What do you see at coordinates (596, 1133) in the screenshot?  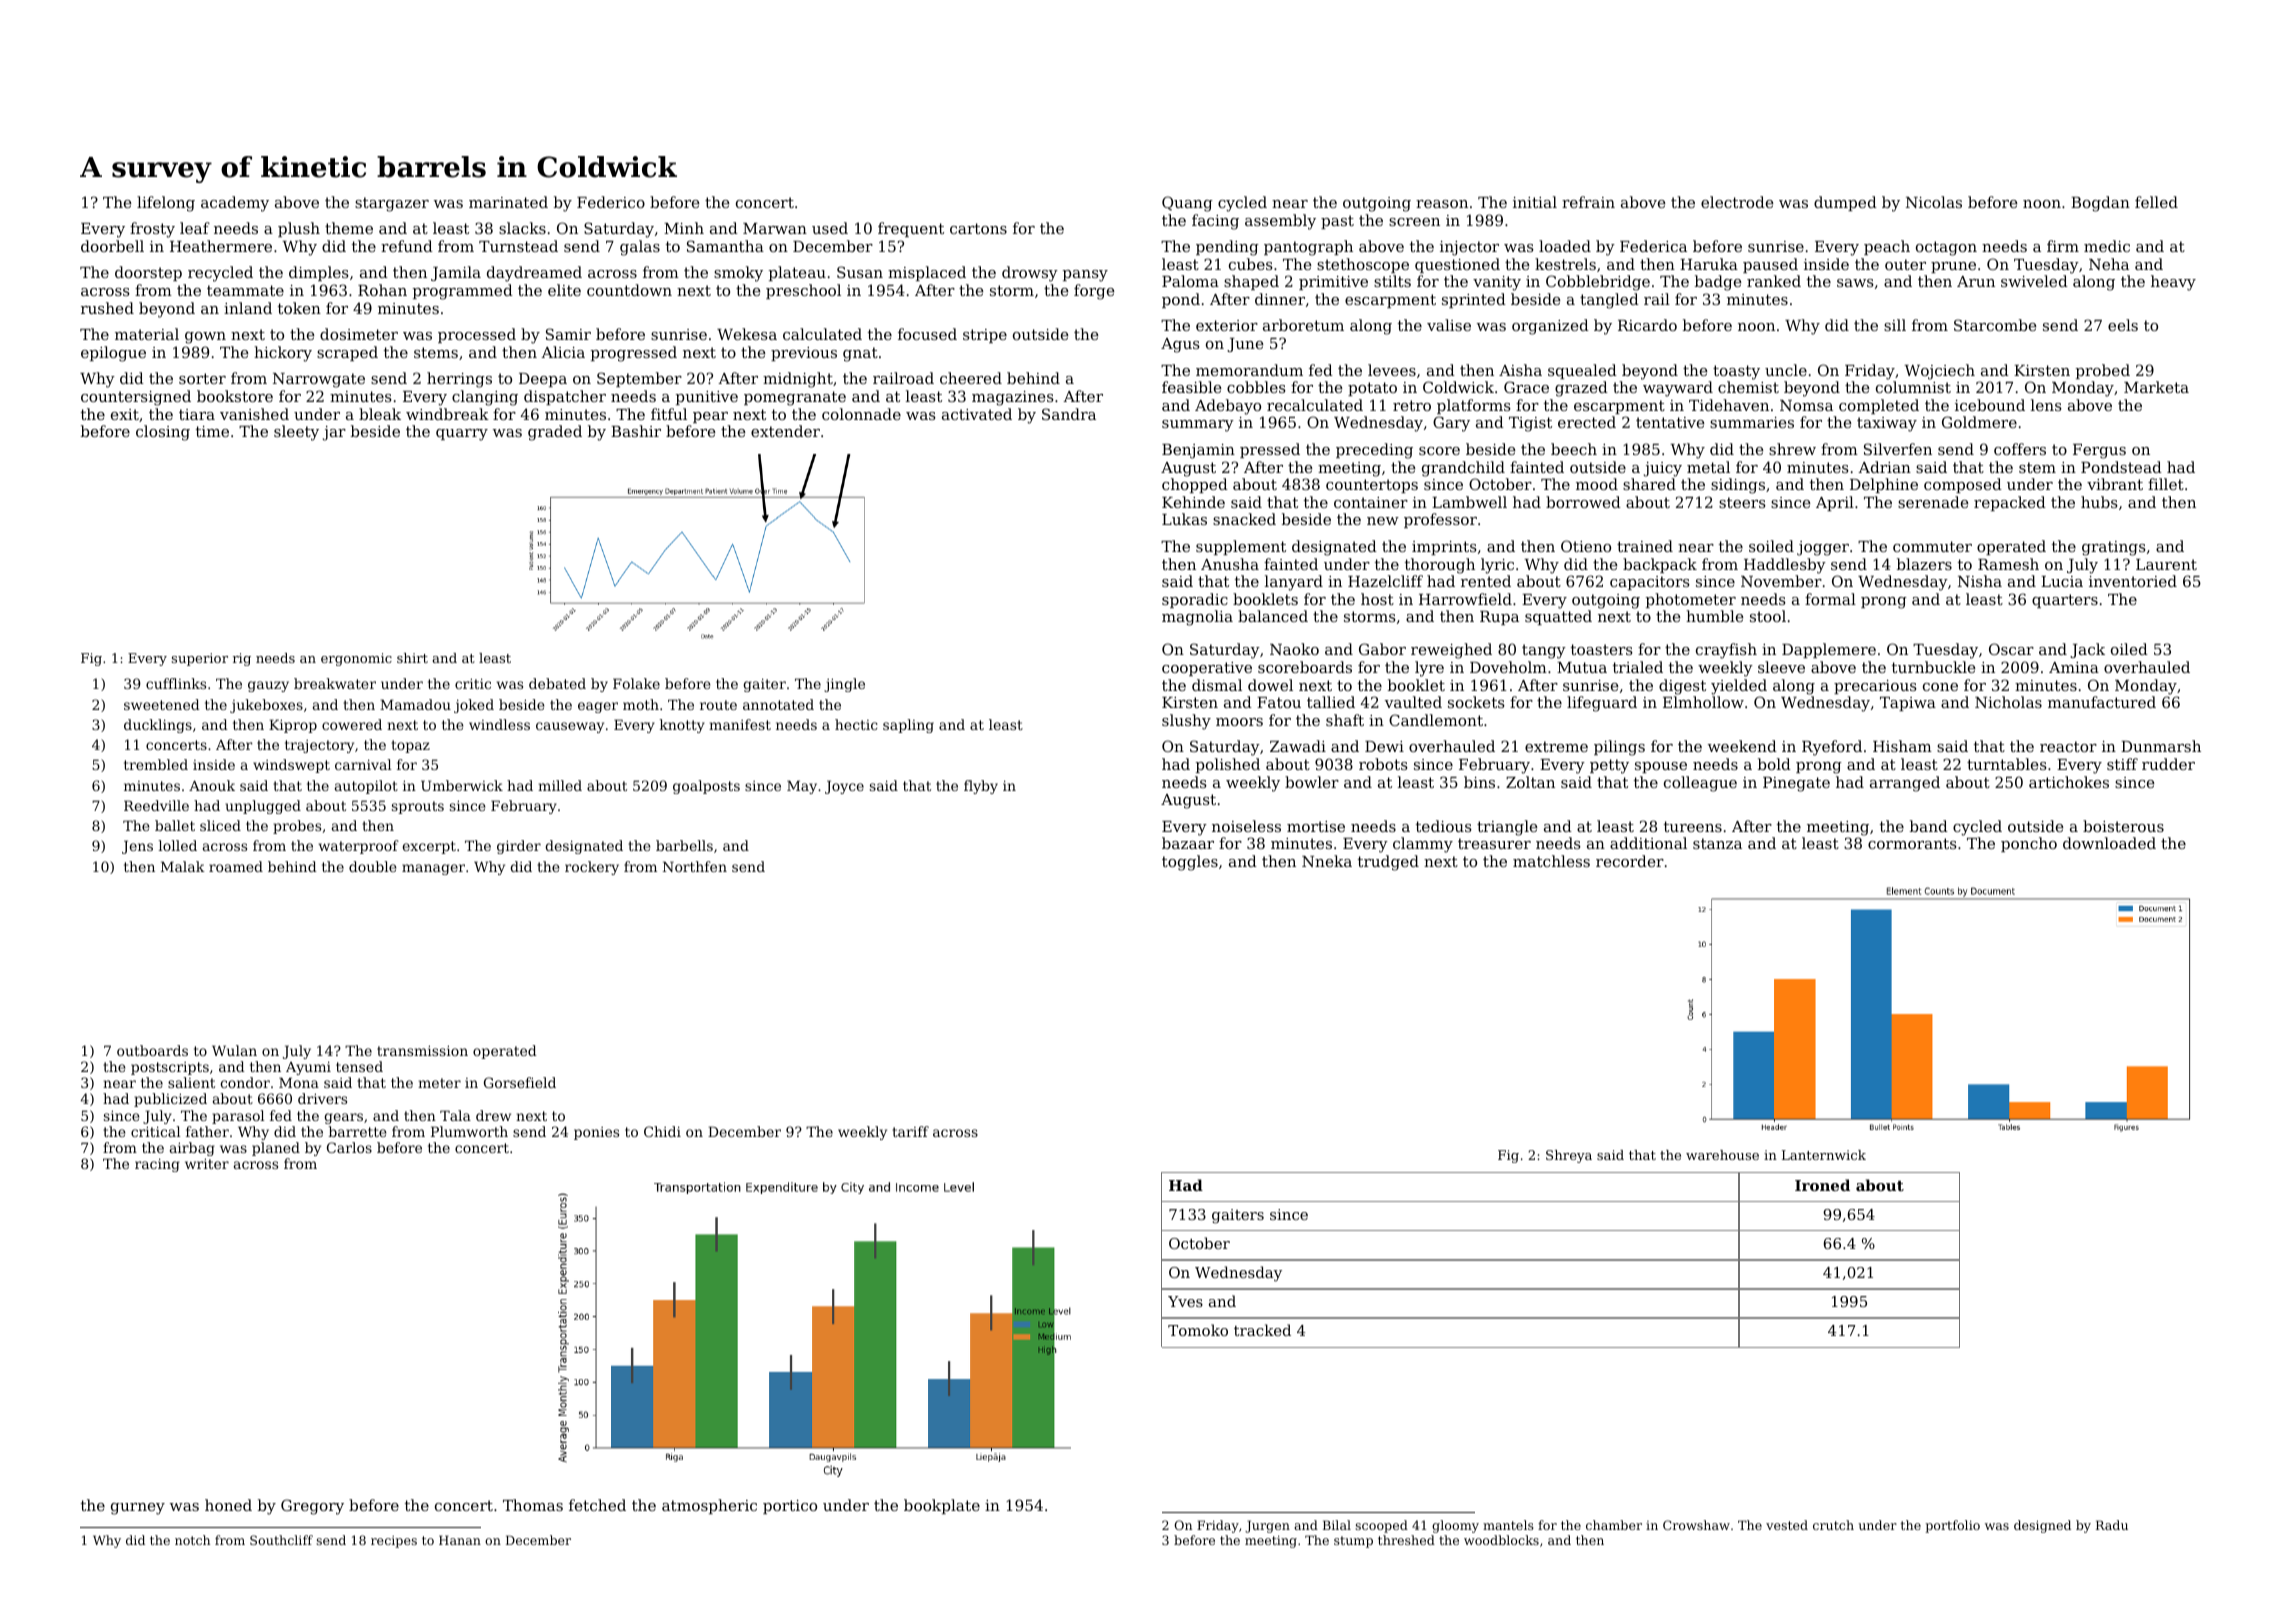 I see `ponies` at bounding box center [596, 1133].
